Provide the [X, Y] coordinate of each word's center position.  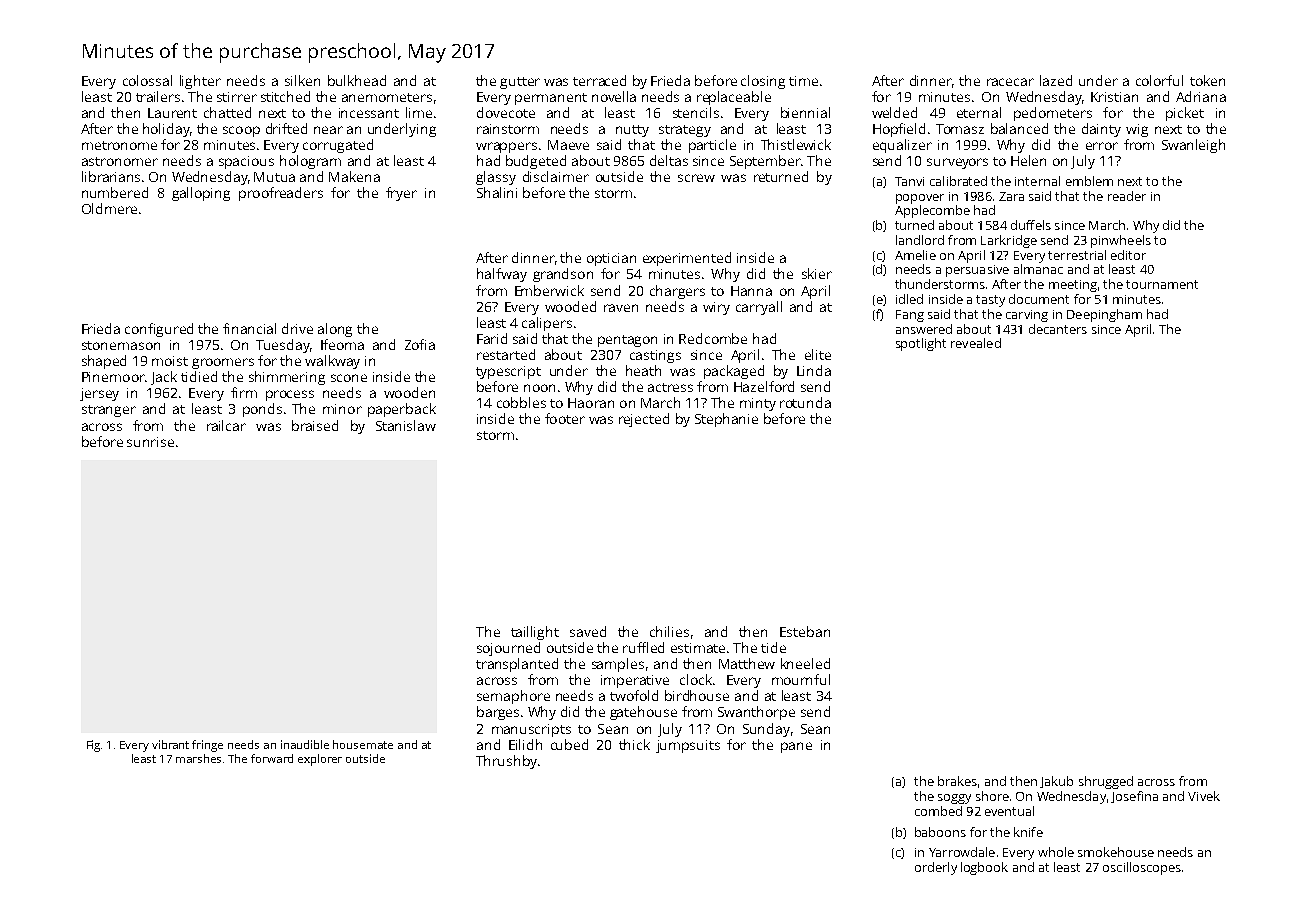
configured [159, 330]
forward [272, 758]
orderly [936, 868]
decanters [1058, 329]
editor [1128, 255]
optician [611, 259]
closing [763, 82]
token [1207, 80]
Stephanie [726, 420]
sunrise [150, 442]
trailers [158, 96]
